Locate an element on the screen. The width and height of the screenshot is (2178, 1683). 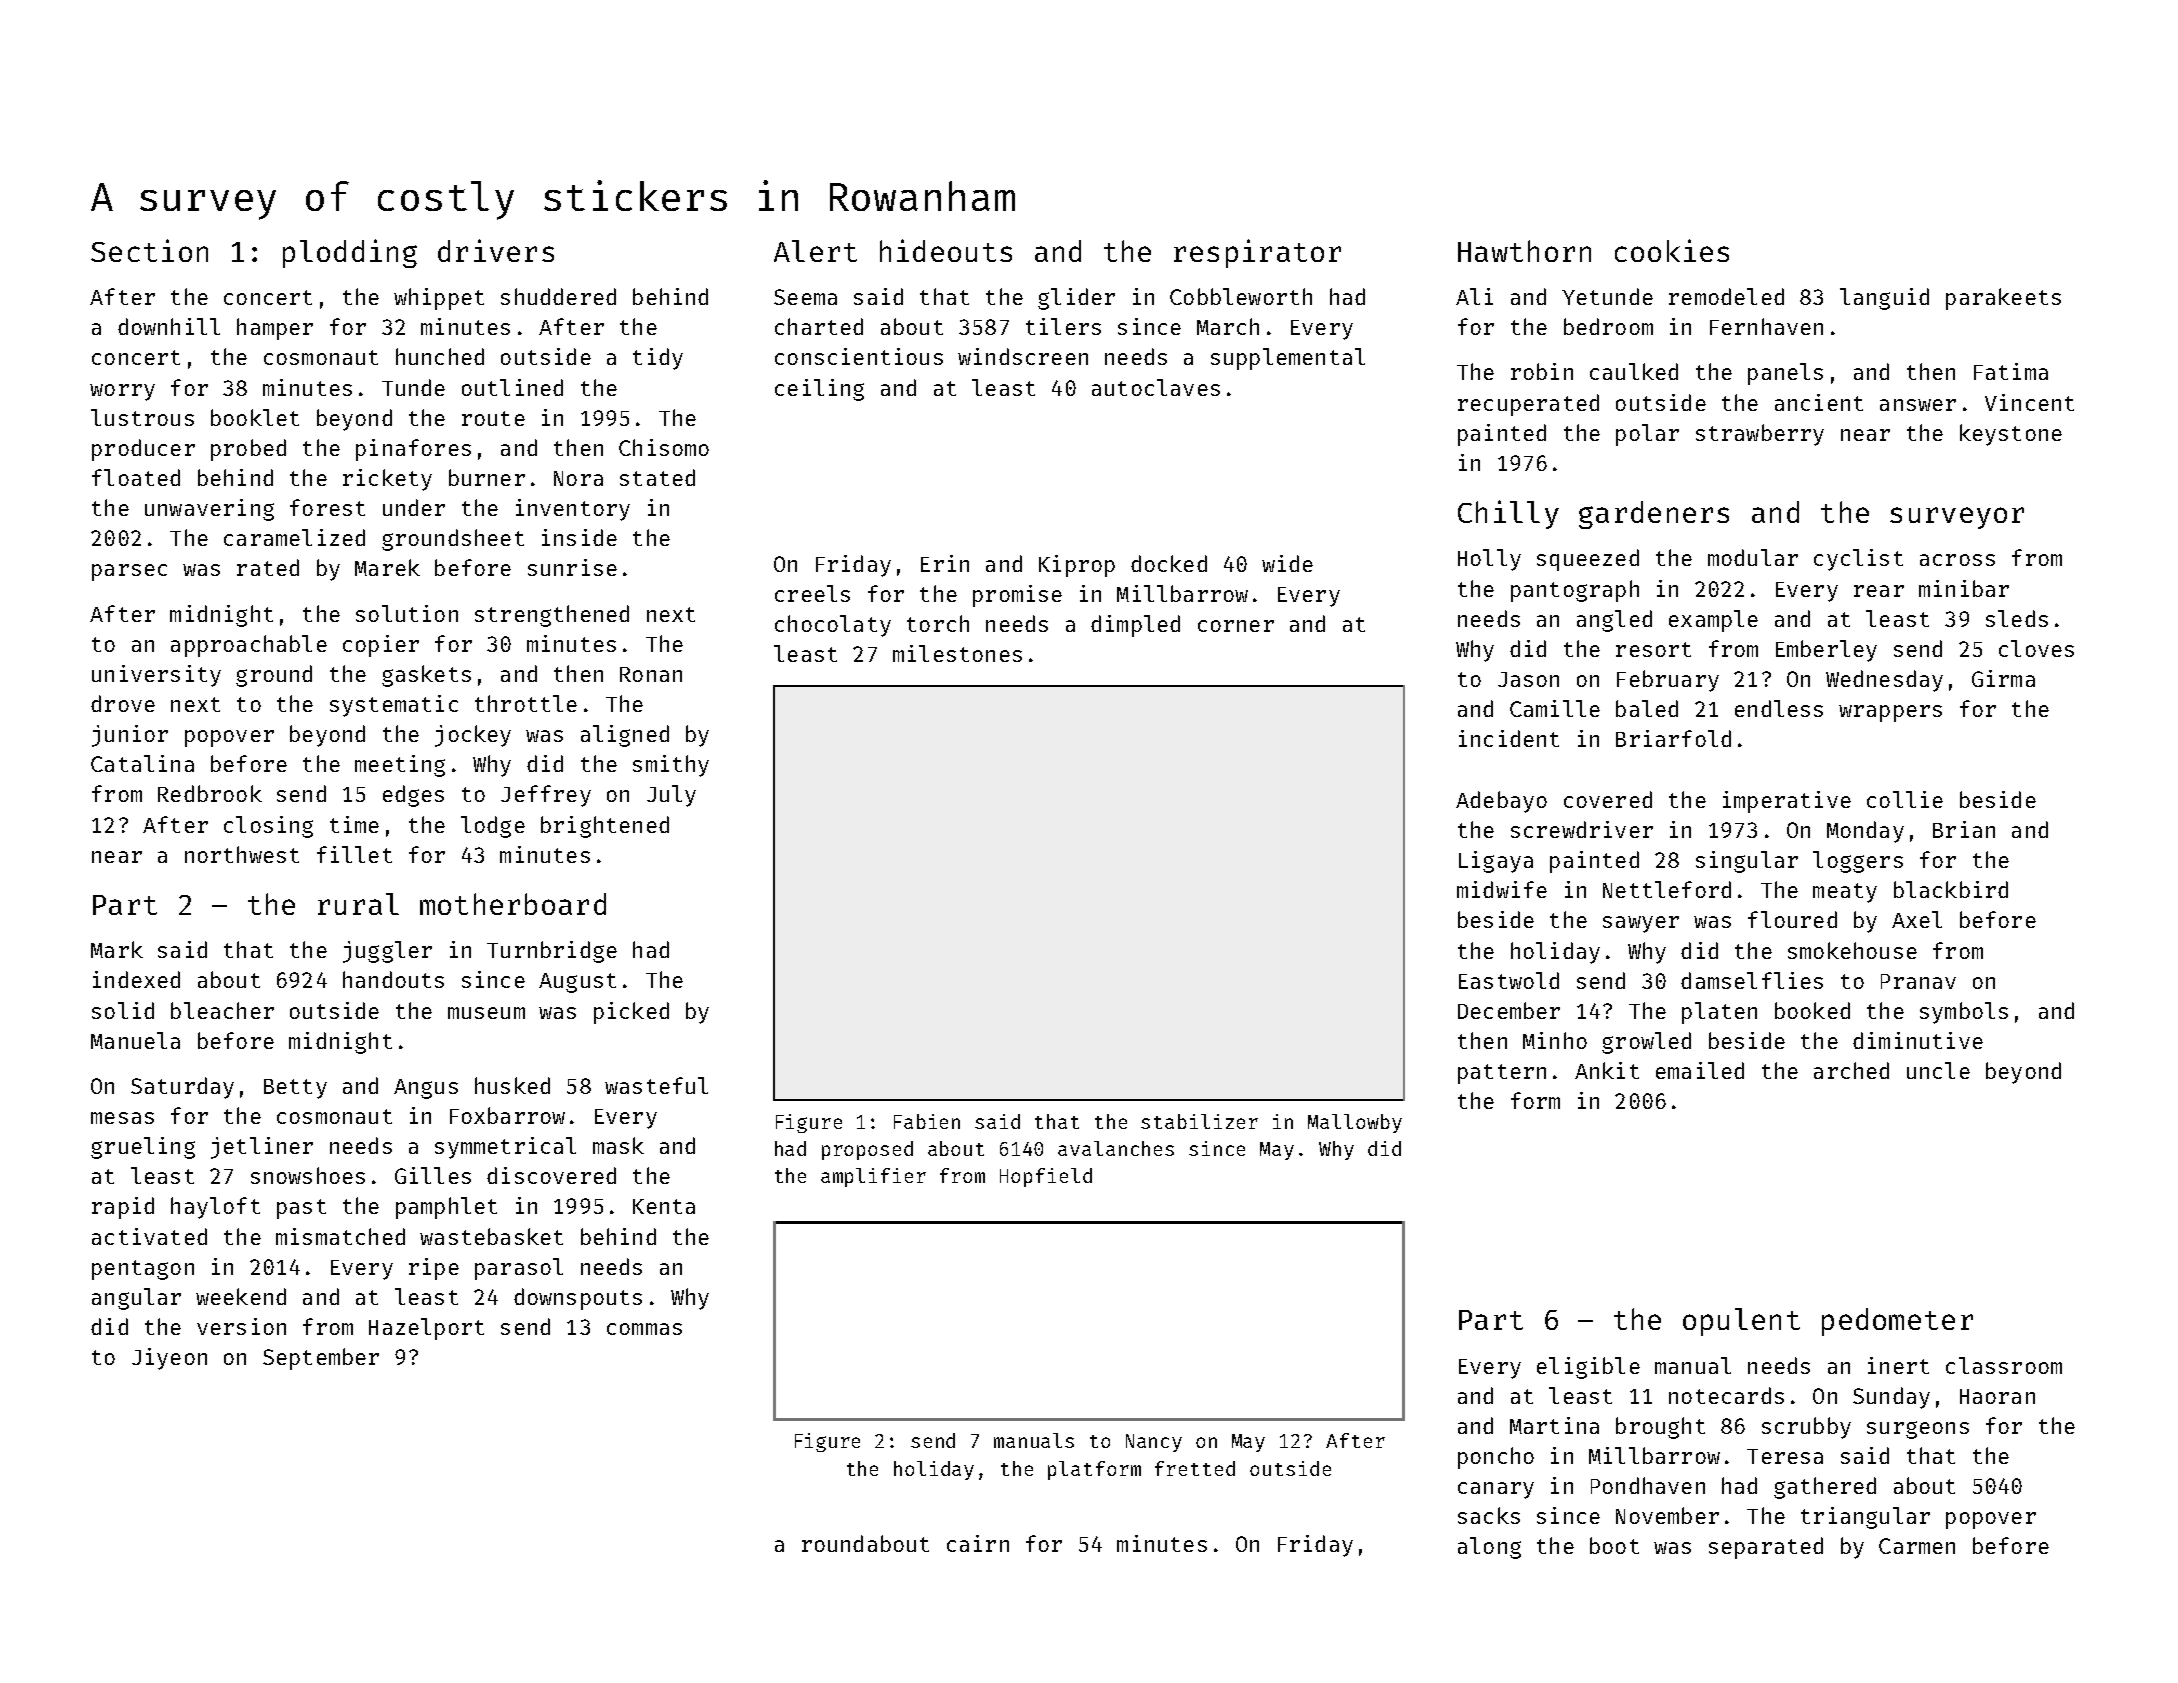
booklet is located at coordinates (255, 417).
